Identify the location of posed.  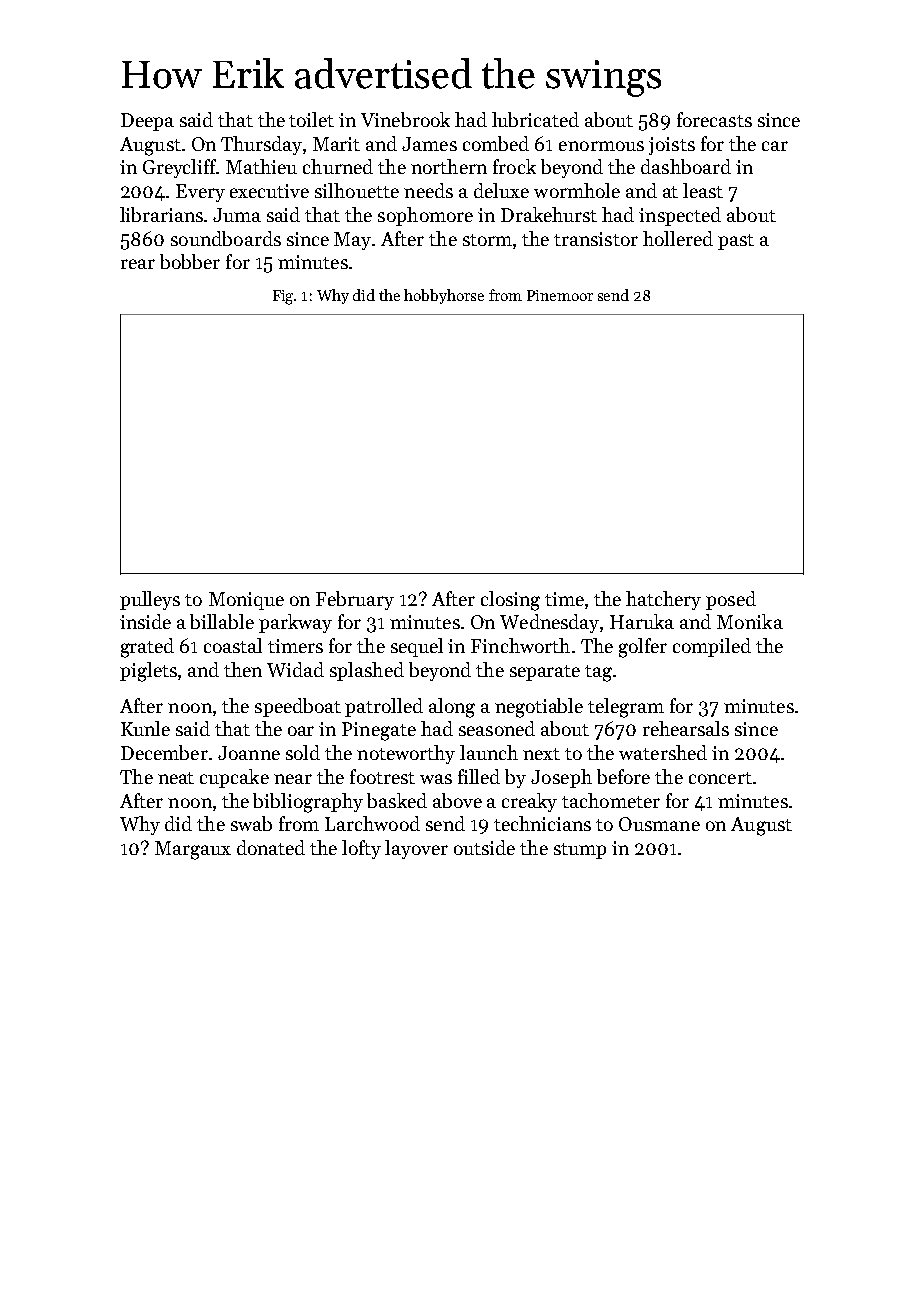
(731, 600).
